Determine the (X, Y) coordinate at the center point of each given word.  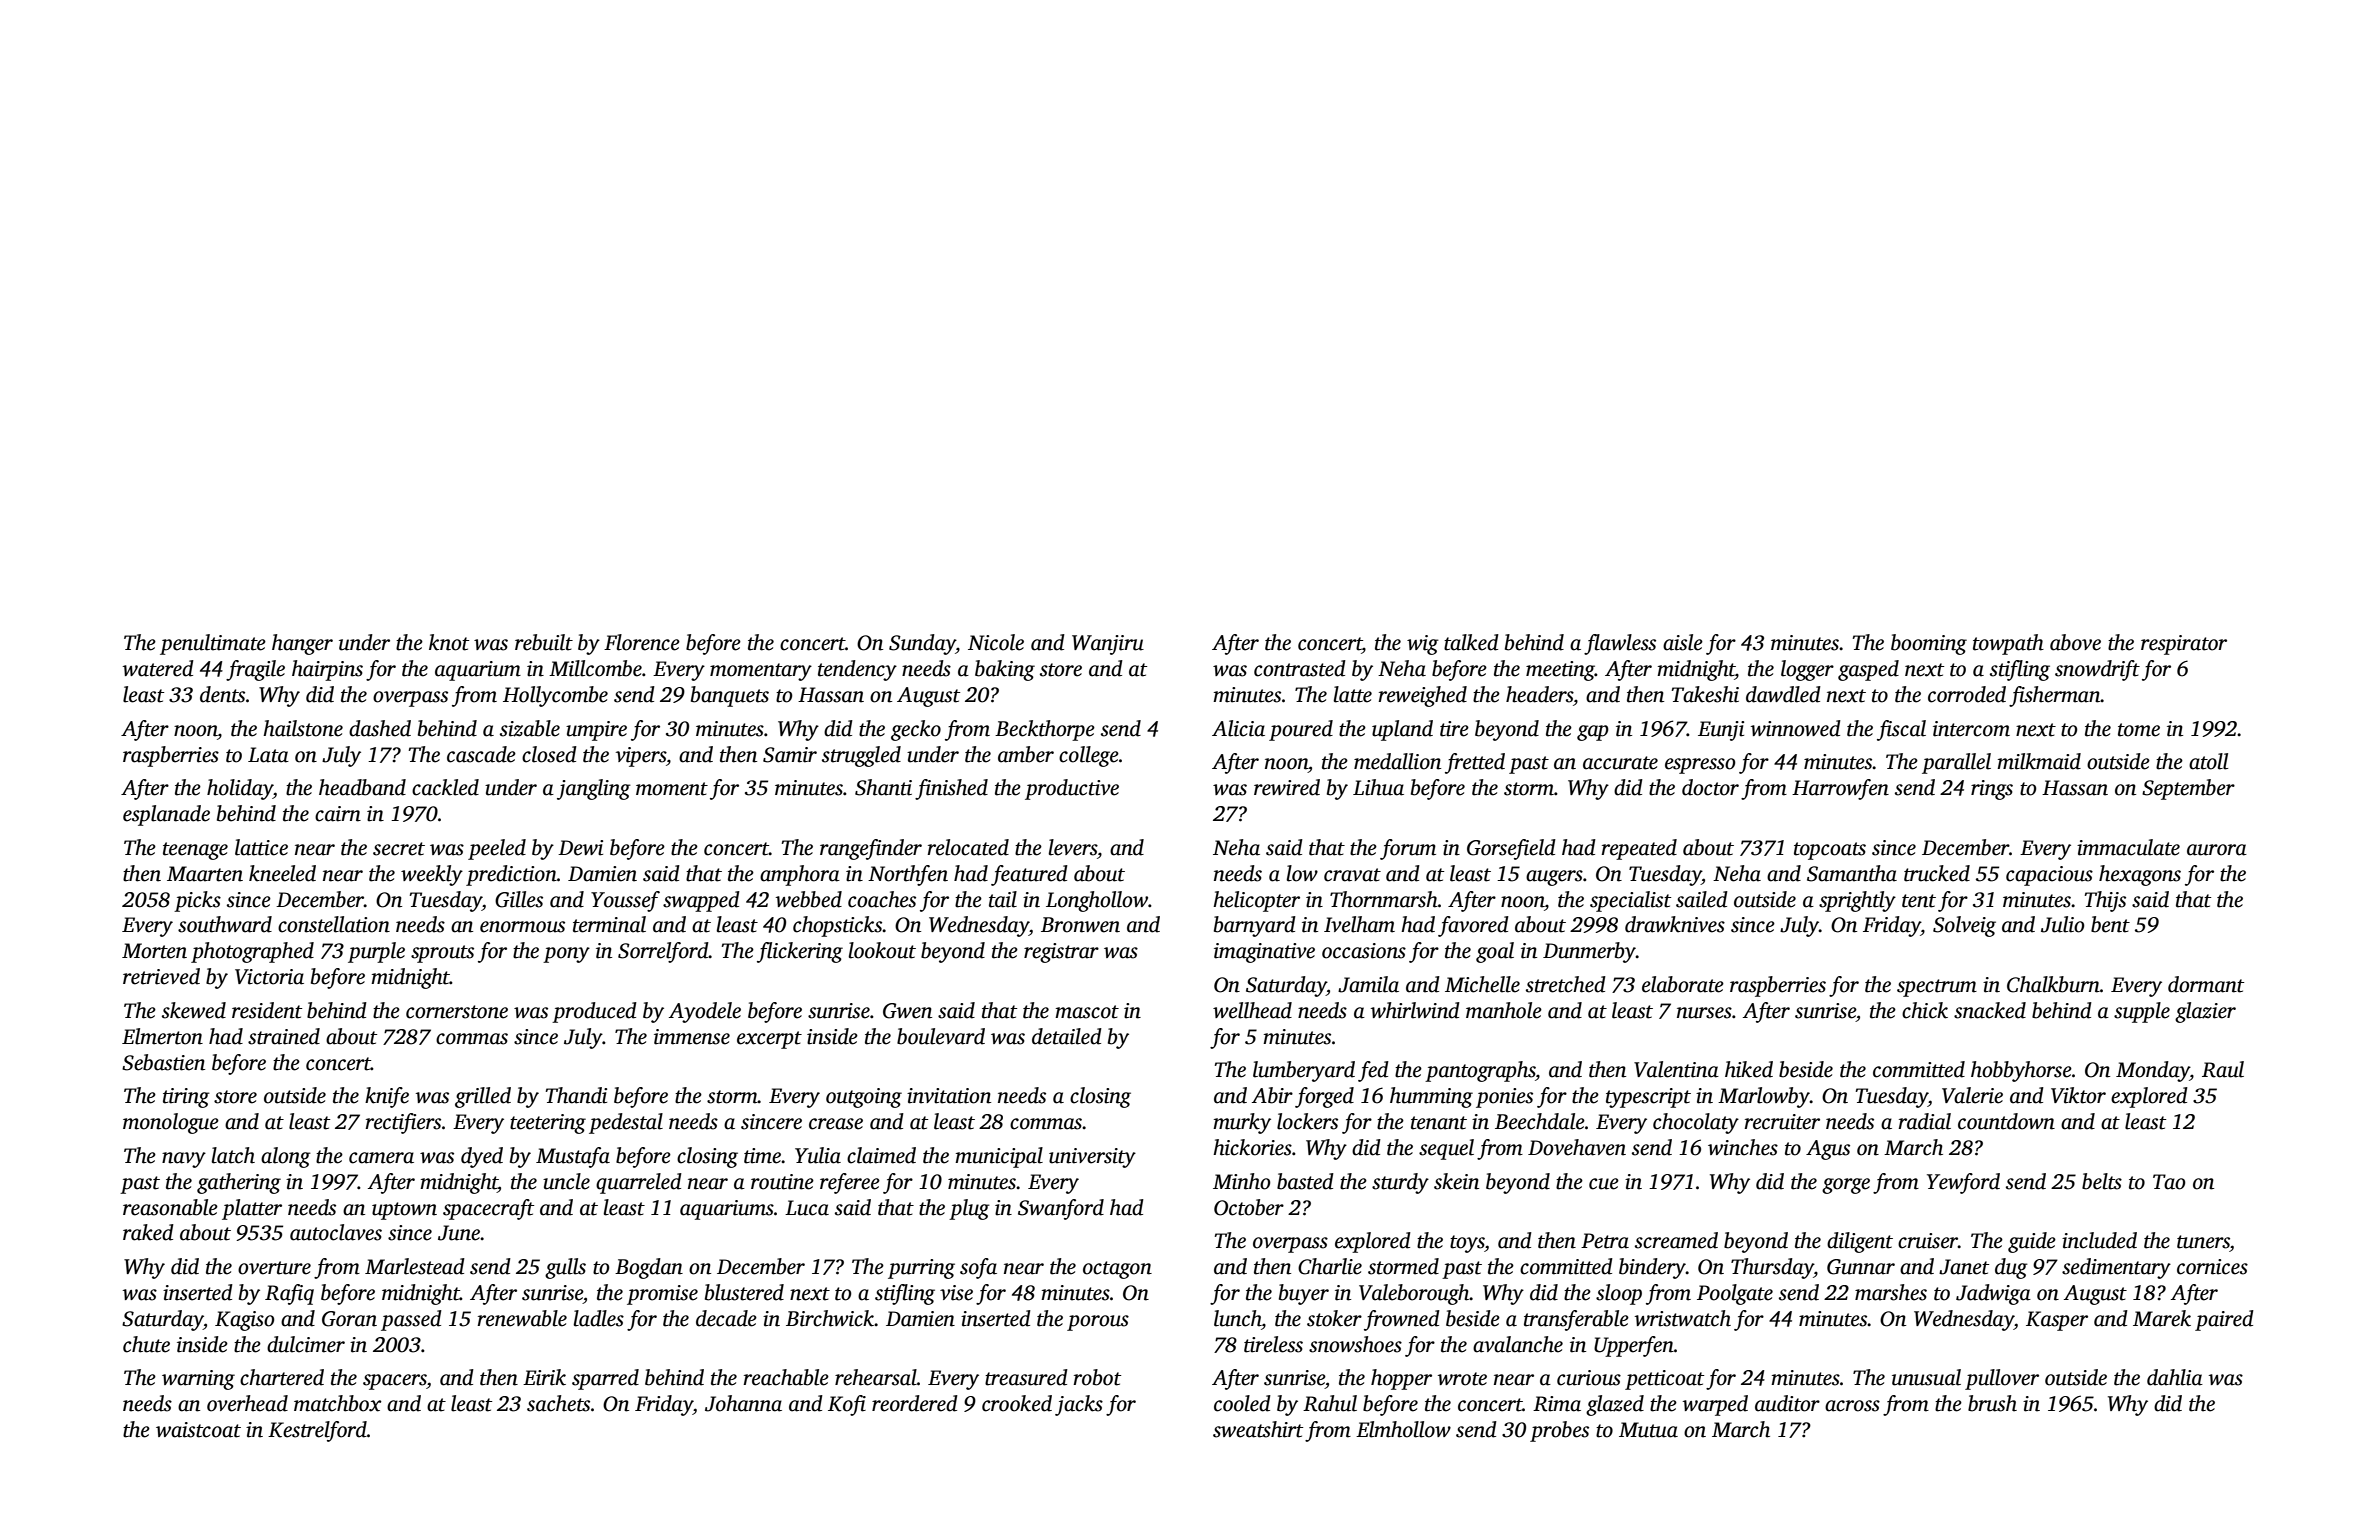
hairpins (327, 670)
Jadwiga (1993, 1294)
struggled (861, 756)
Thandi (576, 1095)
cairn (338, 814)
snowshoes (1355, 1344)
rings (1992, 790)
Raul (2223, 1069)
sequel (1446, 1149)
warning (198, 1380)
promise (662, 1295)
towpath (2008, 644)
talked (1471, 642)
